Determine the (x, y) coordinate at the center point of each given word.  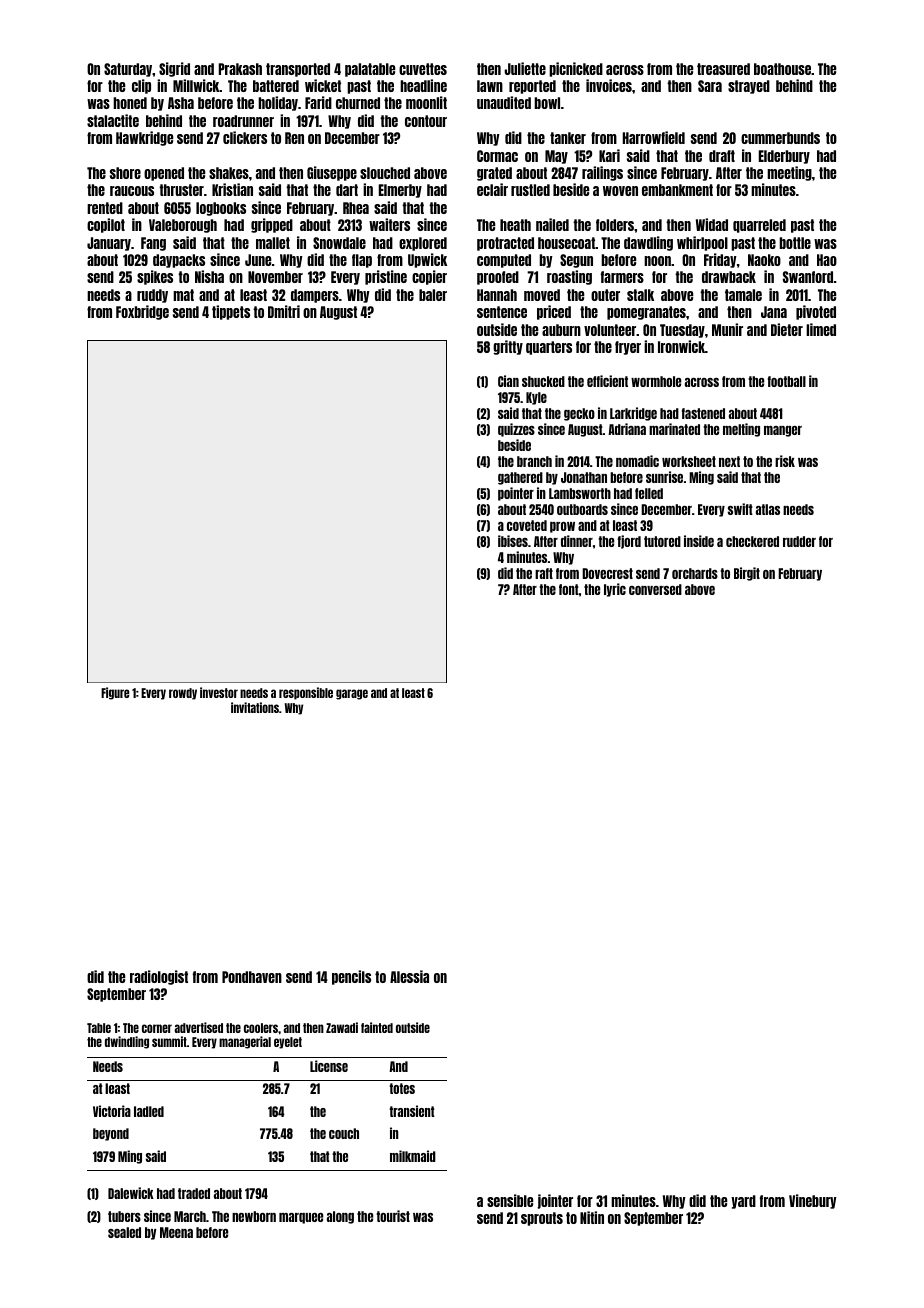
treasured (723, 69)
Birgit (747, 574)
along (340, 1217)
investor (219, 692)
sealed (124, 1232)
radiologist (159, 977)
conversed (655, 589)
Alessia (409, 976)
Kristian (232, 189)
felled (649, 493)
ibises (513, 541)
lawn (490, 86)
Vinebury (813, 1201)
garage (352, 694)
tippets (231, 312)
